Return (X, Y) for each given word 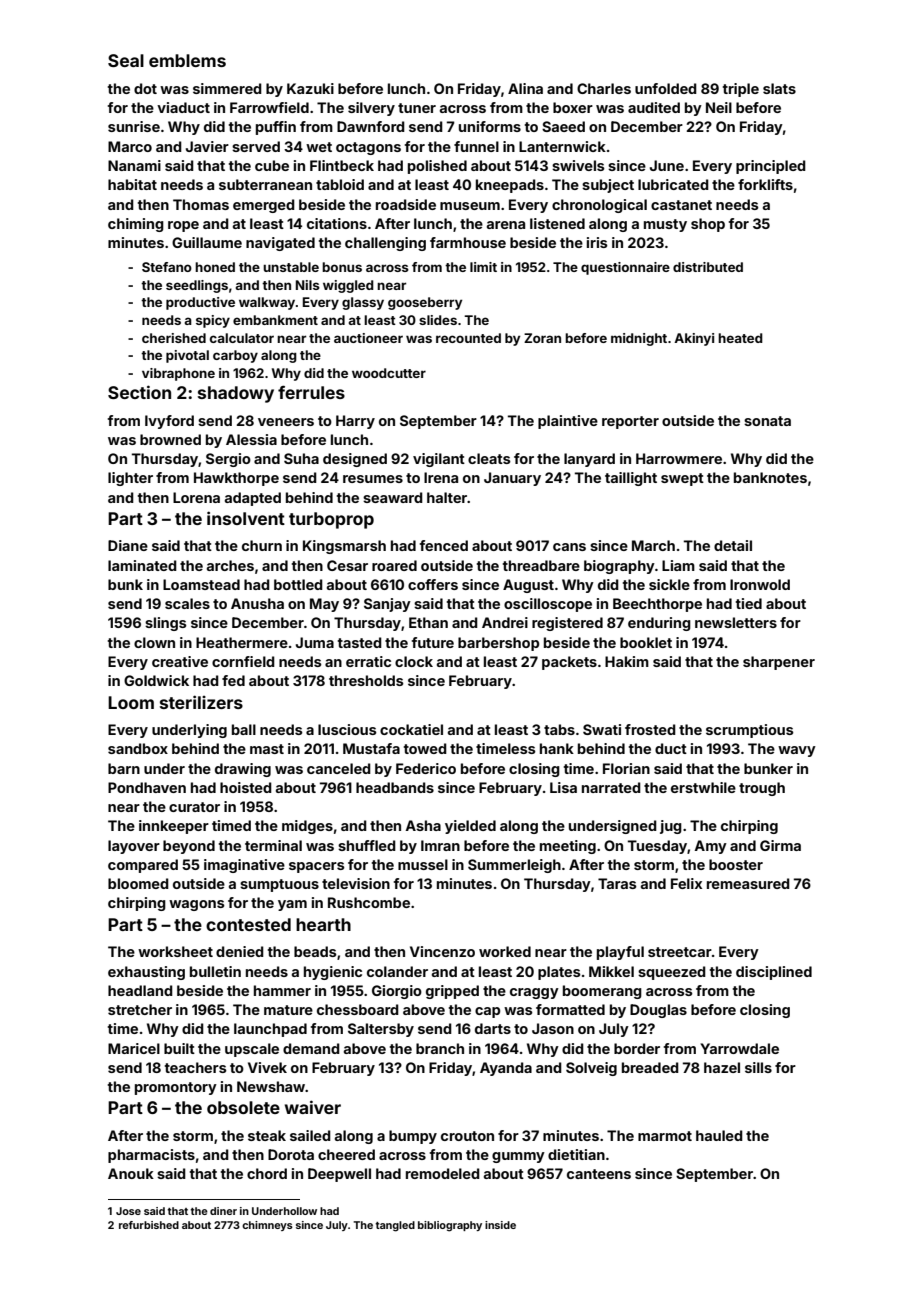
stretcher (140, 1009)
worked (505, 951)
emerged (264, 206)
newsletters (736, 622)
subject (608, 186)
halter (447, 497)
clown (154, 642)
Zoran (542, 338)
